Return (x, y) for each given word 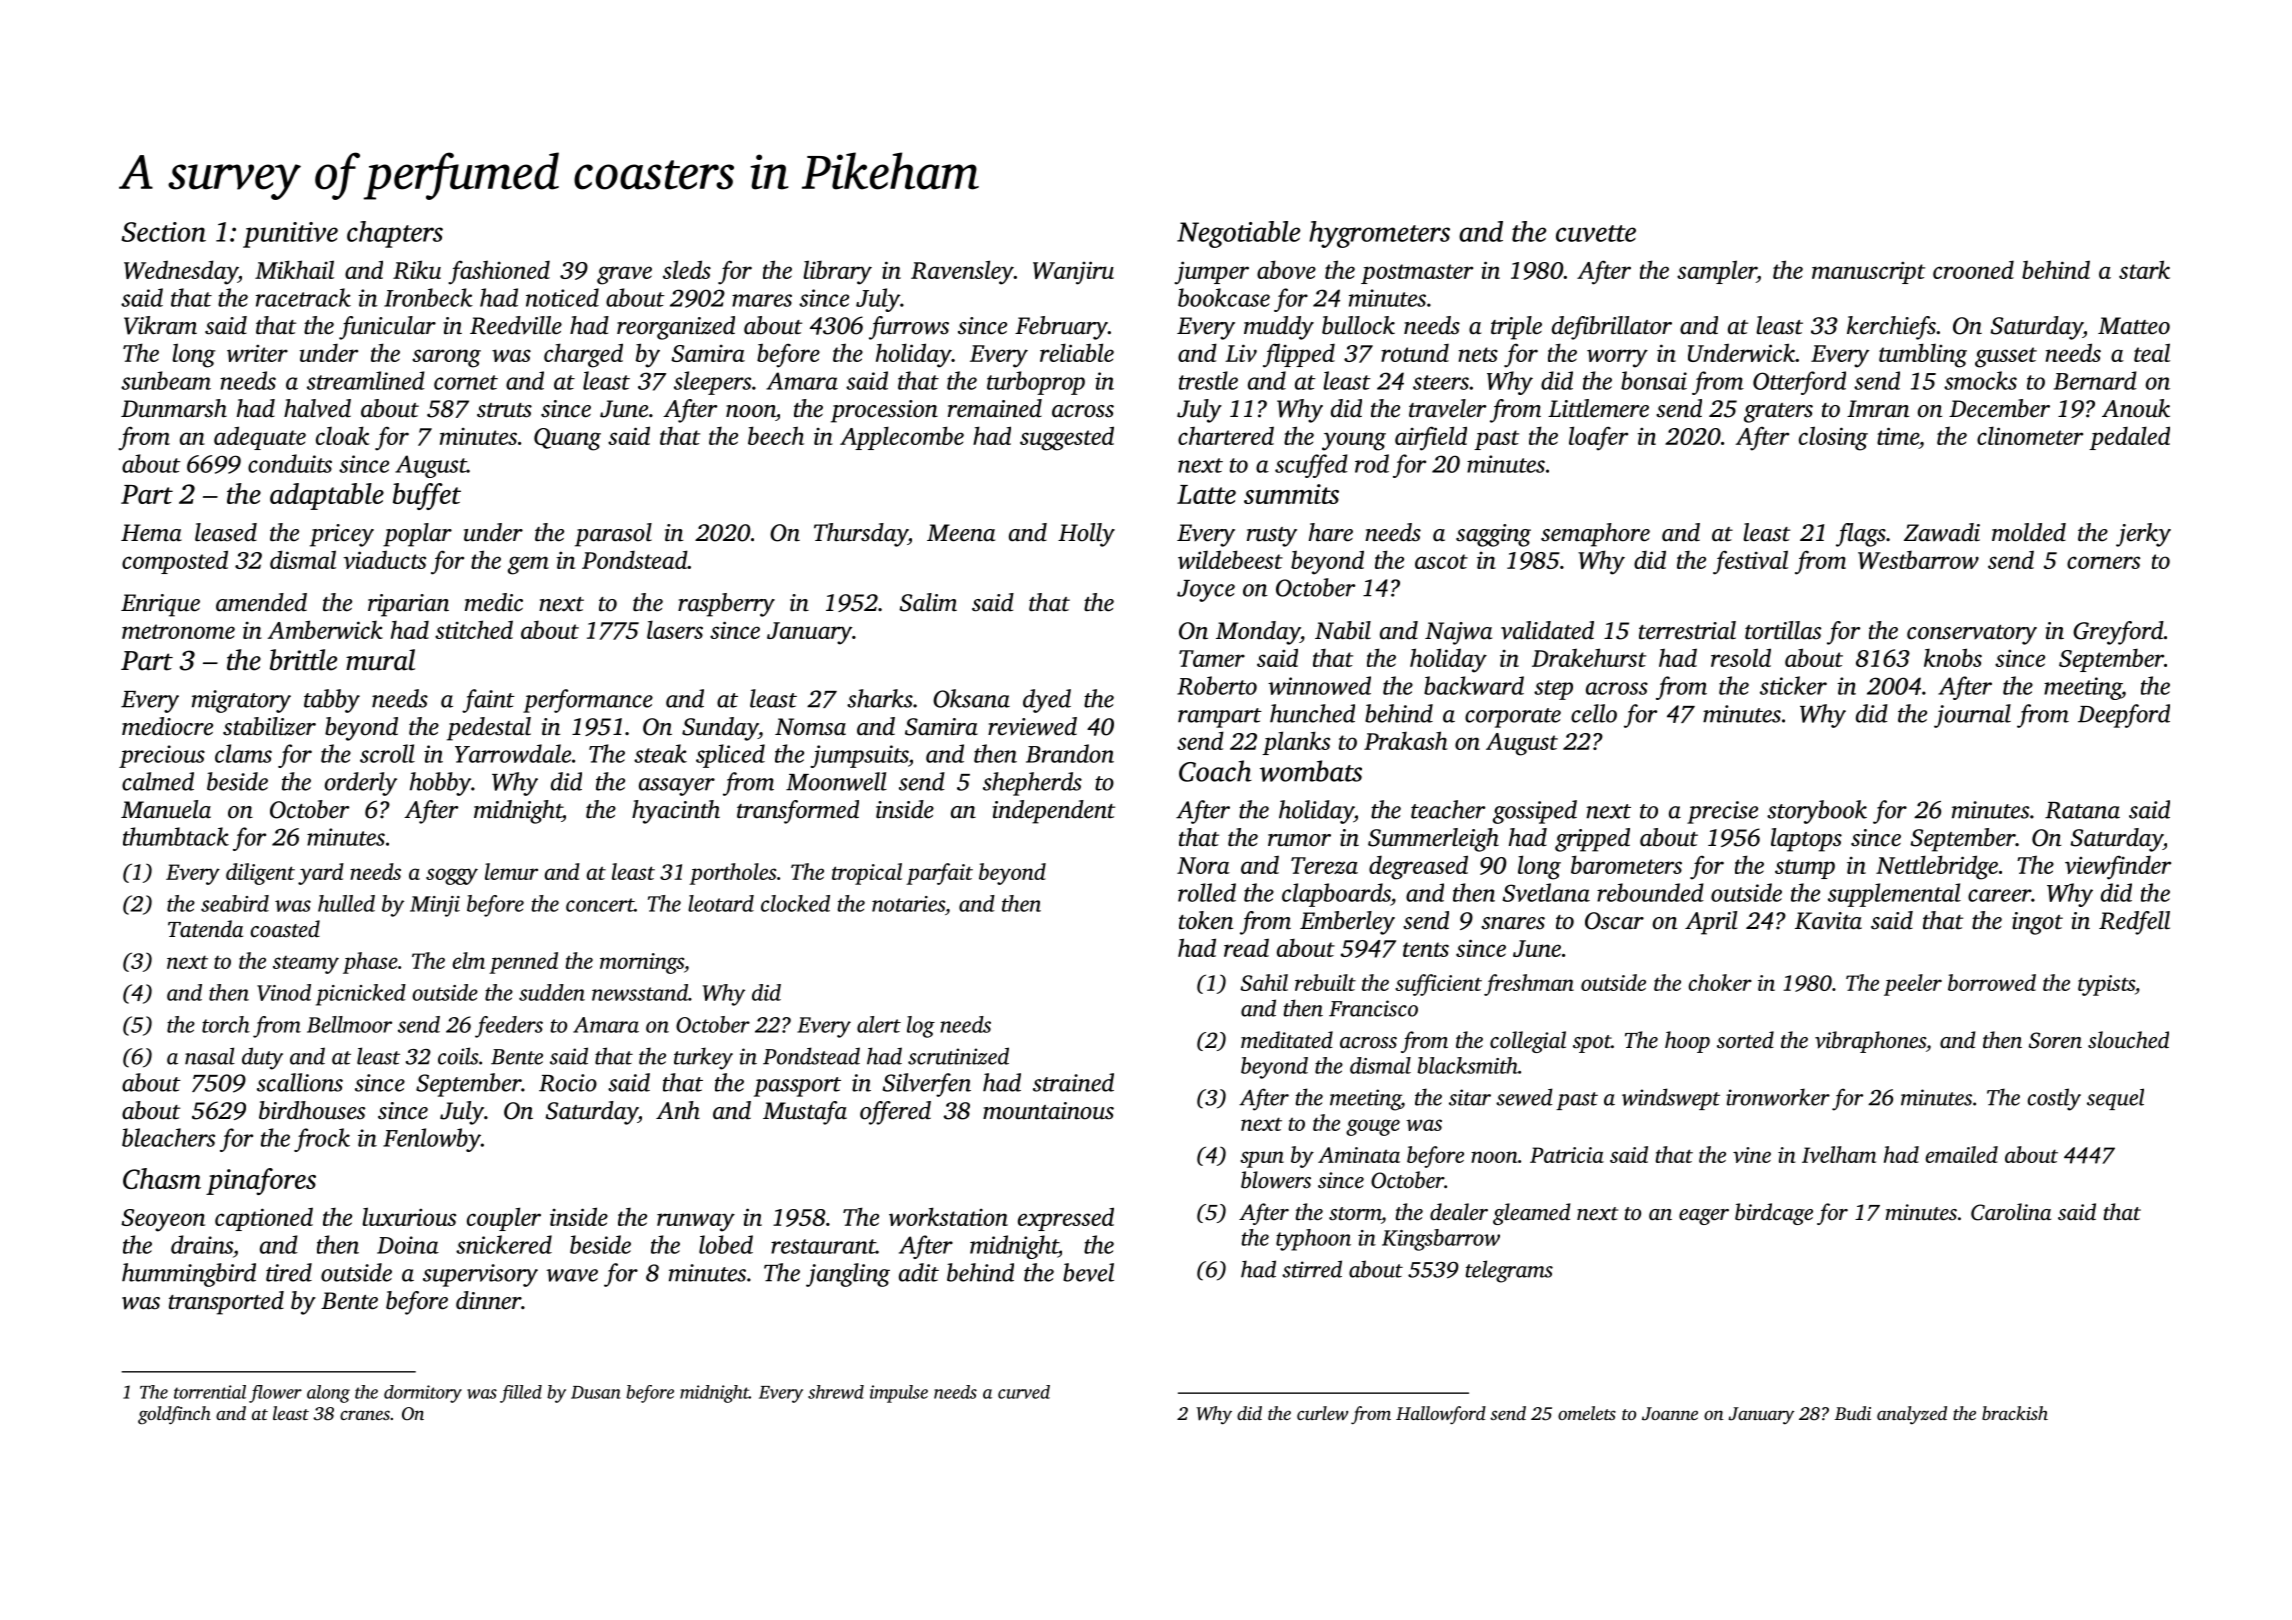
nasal (210, 1056)
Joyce (1206, 591)
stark (2144, 269)
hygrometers (1379, 234)
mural (380, 660)
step (1553, 690)
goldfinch (174, 1415)
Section (164, 232)
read (1246, 947)
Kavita (1828, 921)
